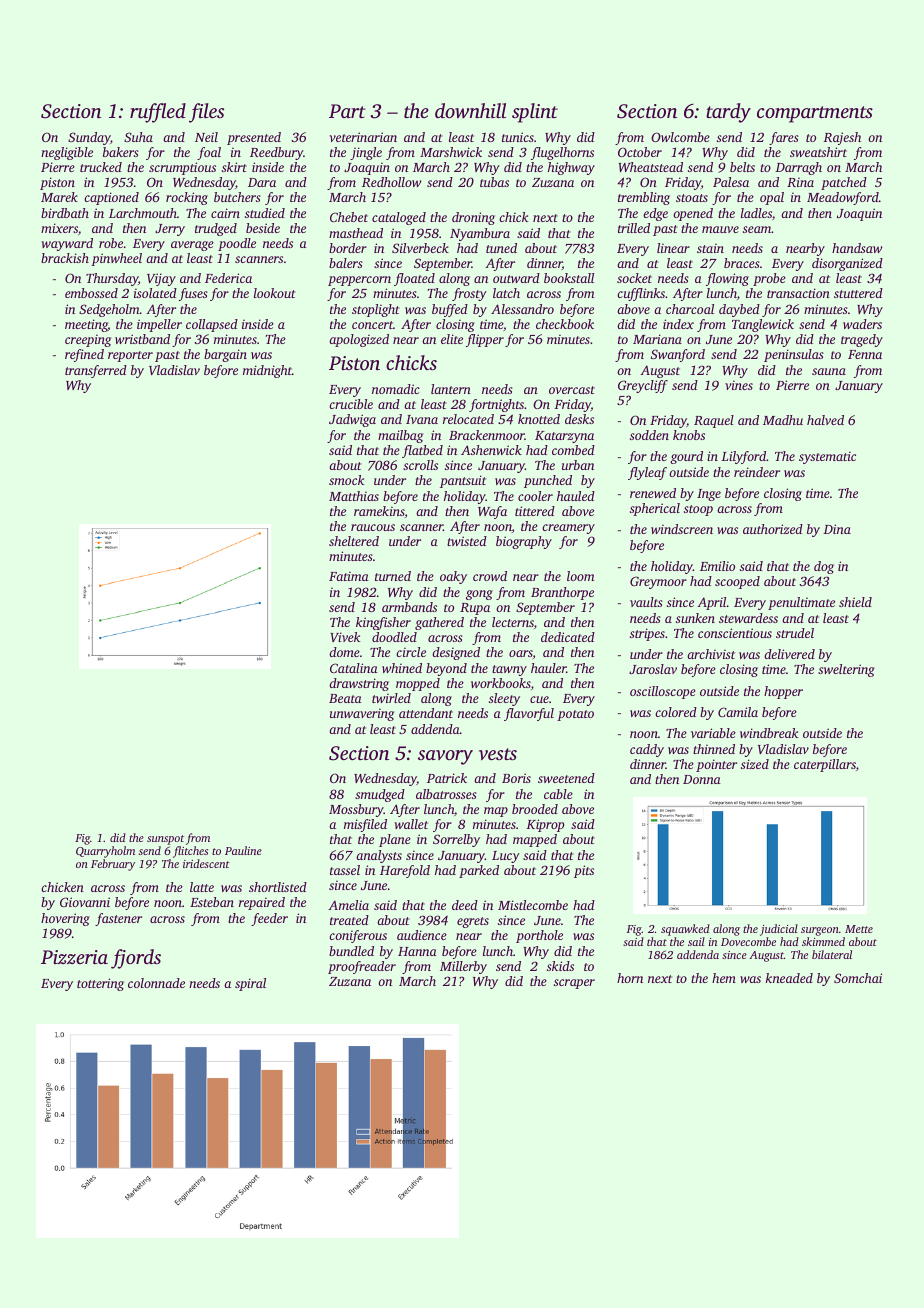  What do you see at coordinates (206, 113) in the screenshot?
I see `files` at bounding box center [206, 113].
